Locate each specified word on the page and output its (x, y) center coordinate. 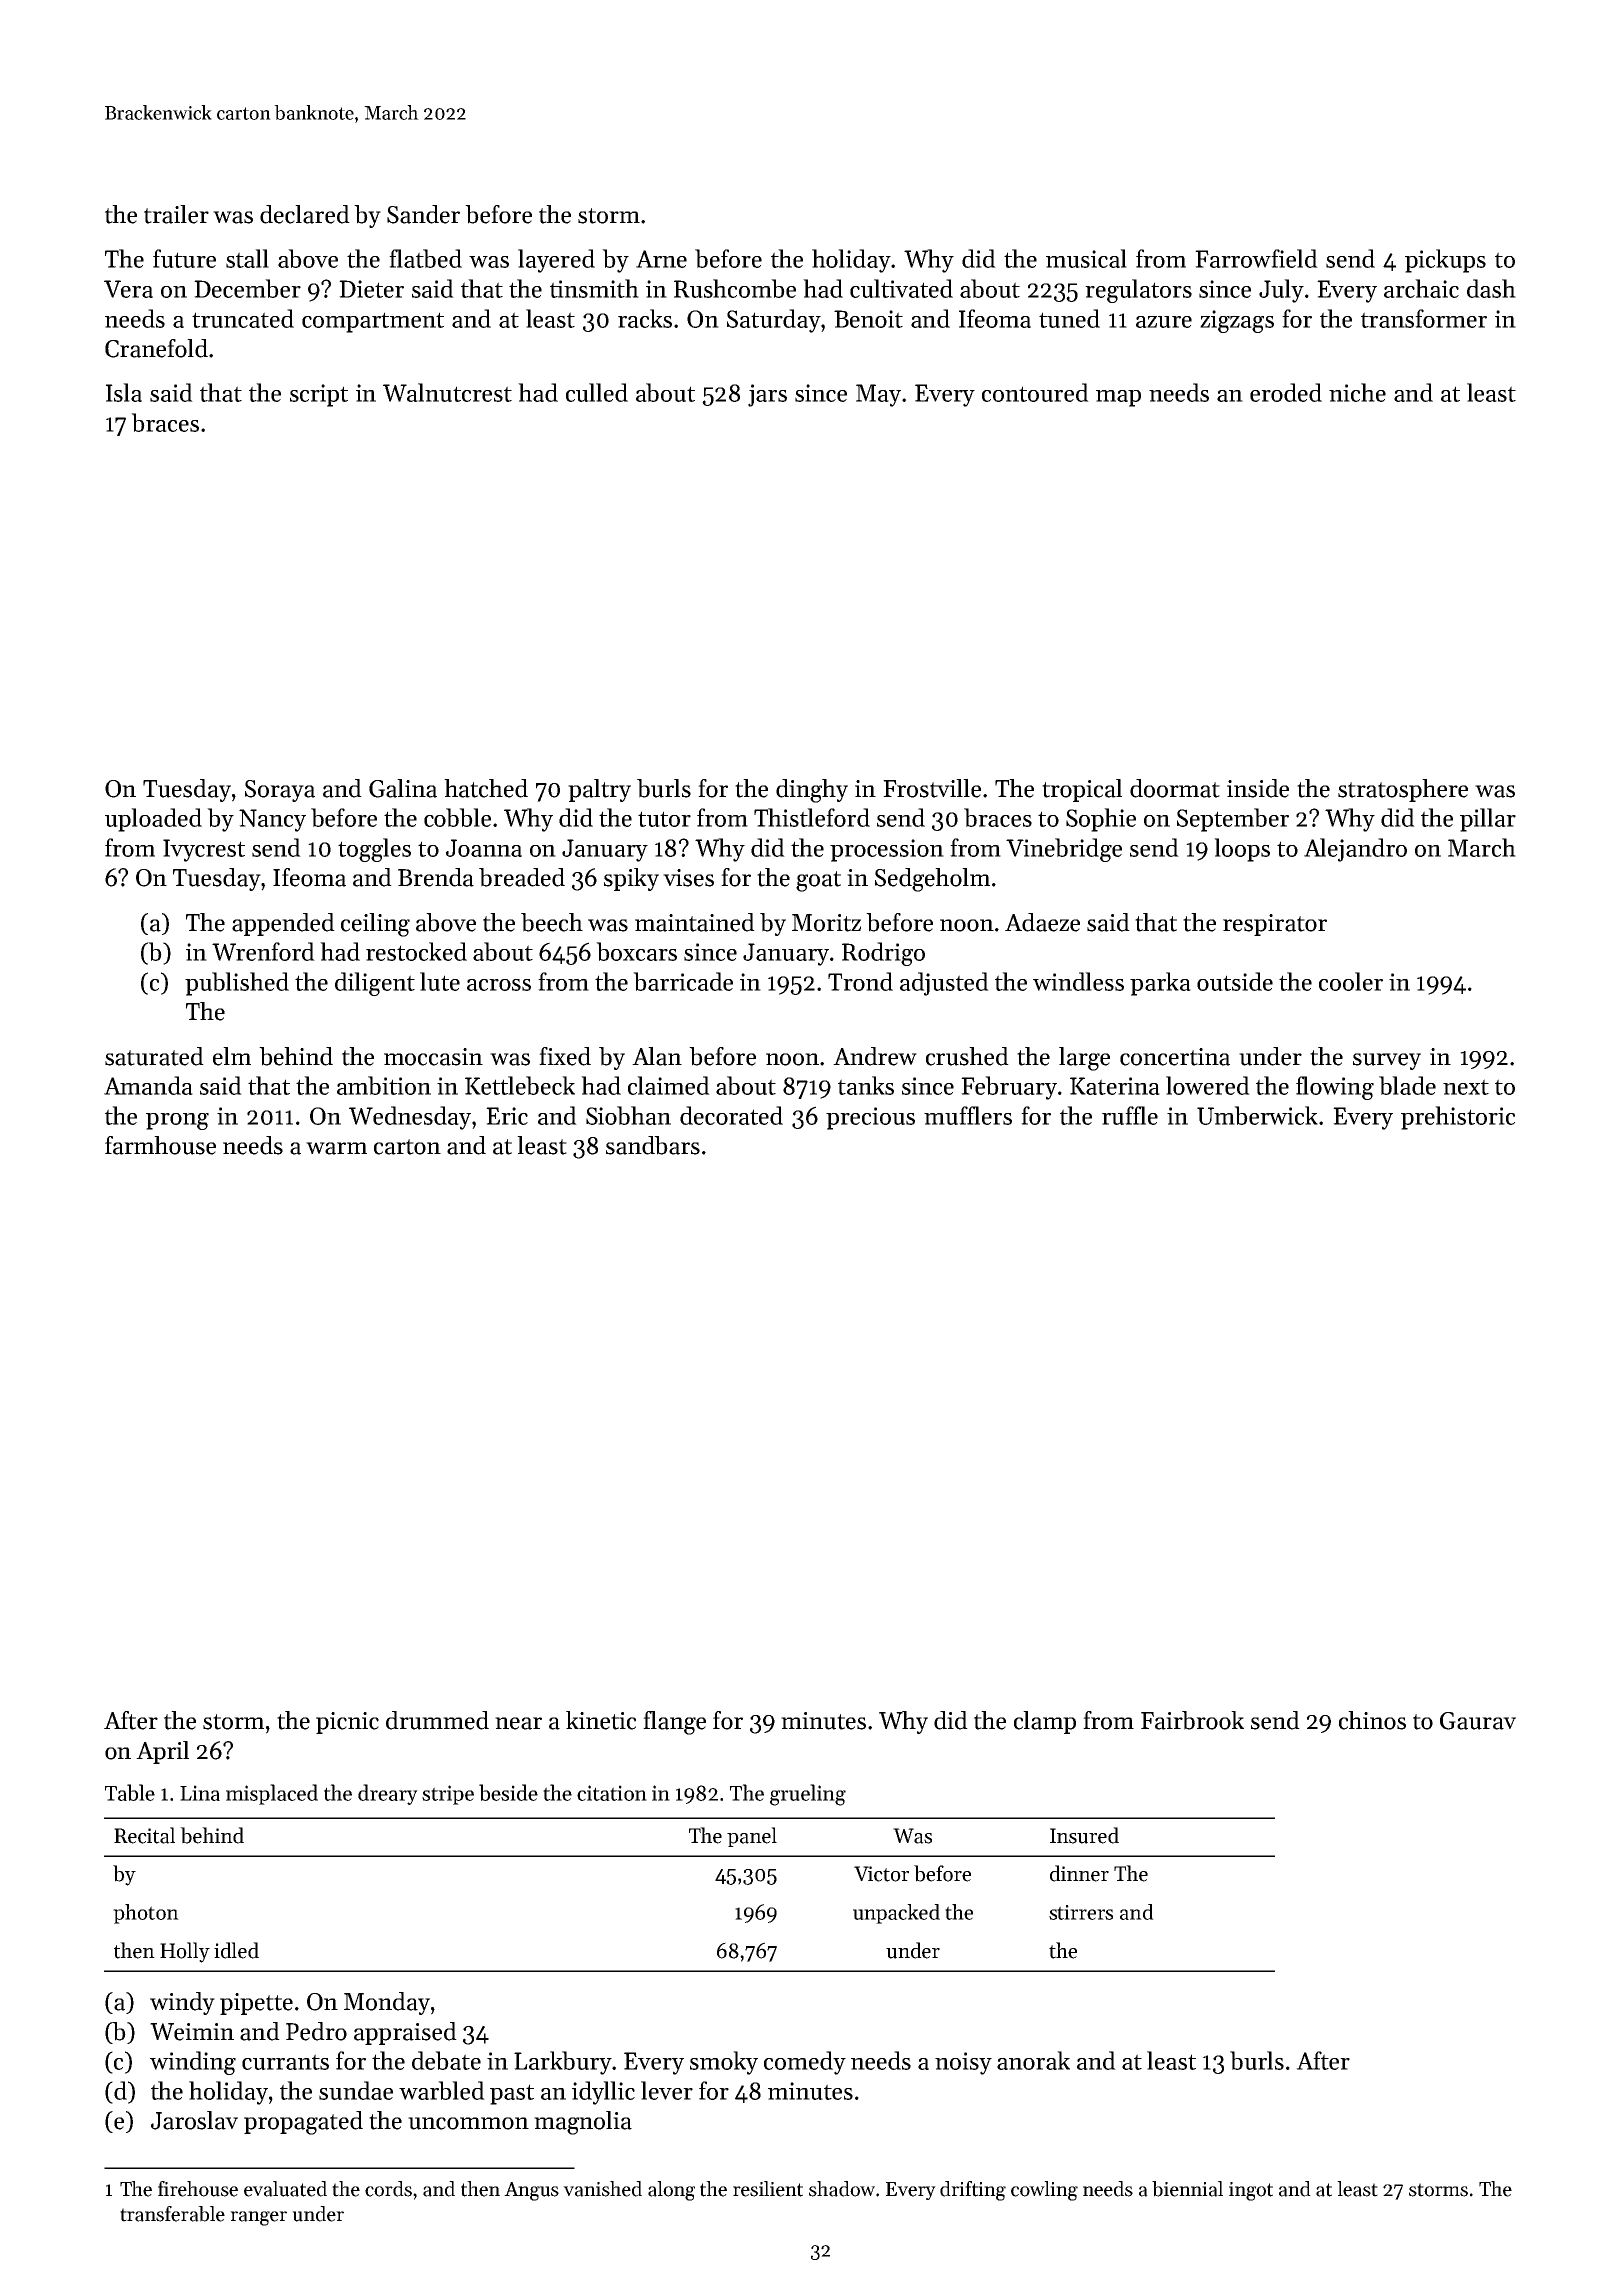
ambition (384, 1085)
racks (645, 318)
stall (247, 258)
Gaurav (1478, 1721)
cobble (457, 817)
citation (612, 1793)
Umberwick (1257, 1115)
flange (674, 1723)
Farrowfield (1256, 258)
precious (870, 1118)
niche (1357, 392)
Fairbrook (1192, 1720)
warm (336, 1148)
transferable (172, 2214)
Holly (185, 1952)
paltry (599, 790)
